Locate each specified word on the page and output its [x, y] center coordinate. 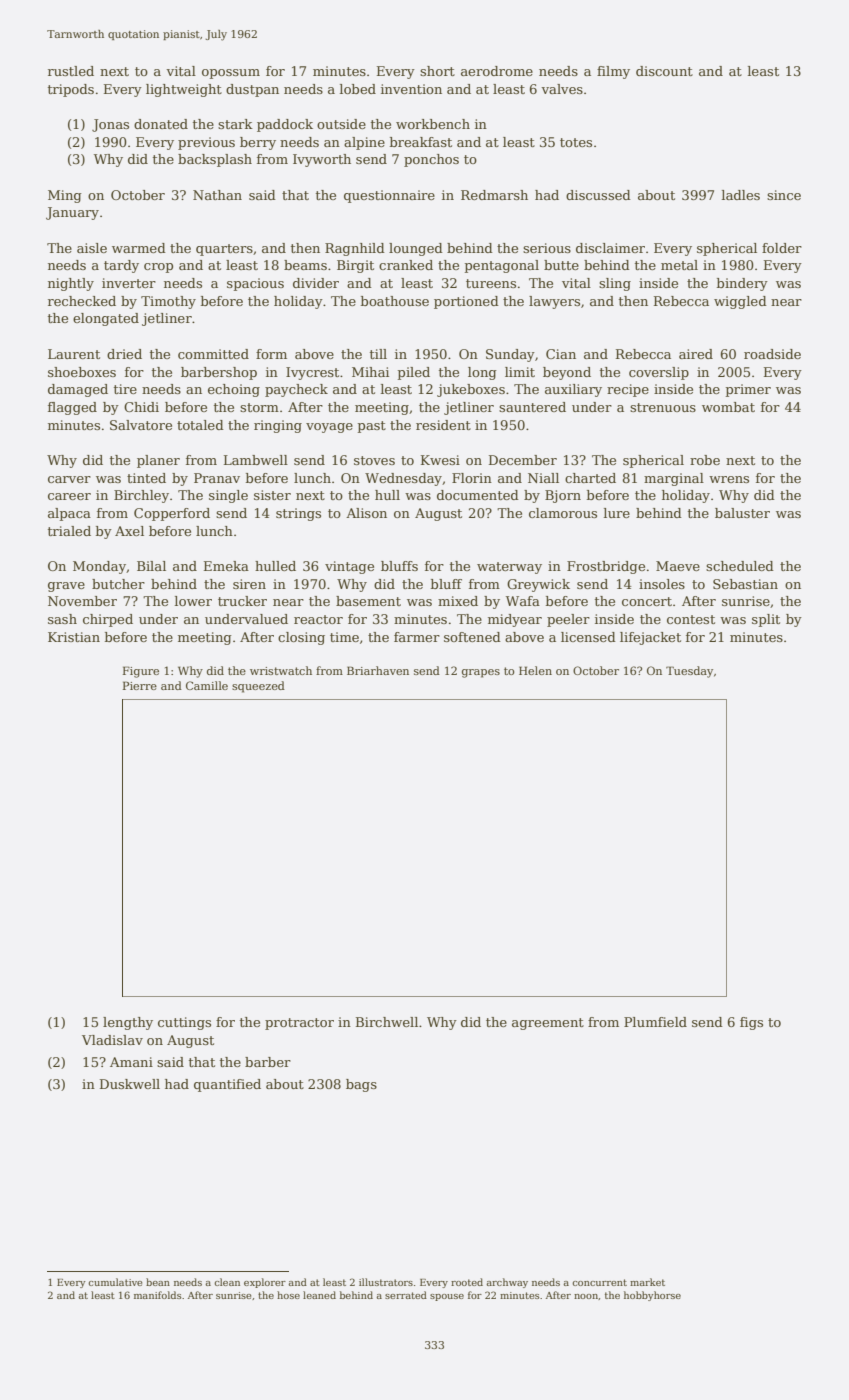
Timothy [168, 302]
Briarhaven [378, 670]
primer [748, 390]
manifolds [157, 1295]
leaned [319, 1295]
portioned [466, 302]
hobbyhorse [652, 1296]
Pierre [140, 685]
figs [751, 1023]
